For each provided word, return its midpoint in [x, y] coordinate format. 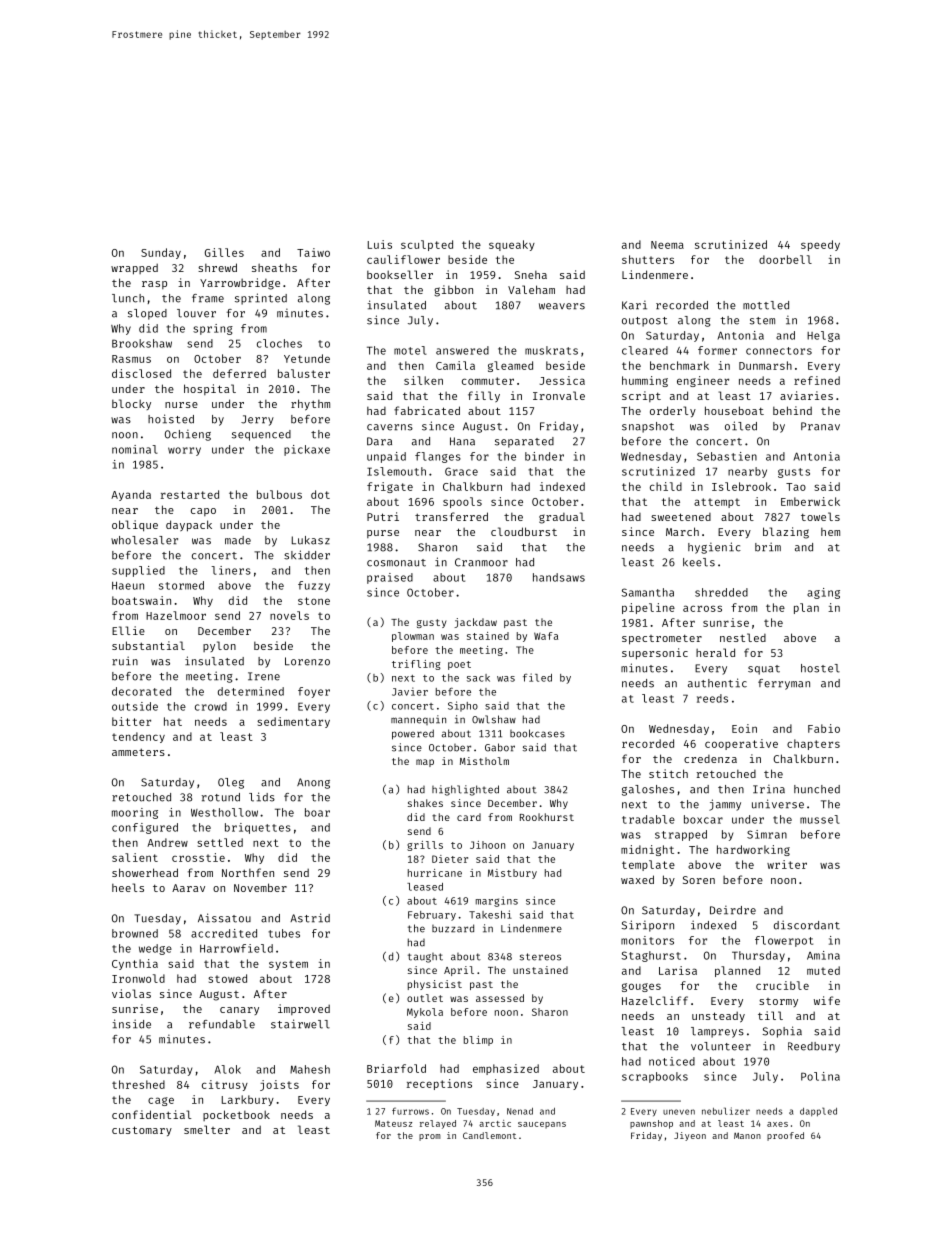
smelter [207, 1129]
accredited [224, 933]
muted [823, 970]
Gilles [224, 252]
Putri [383, 516]
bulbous [279, 494]
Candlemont [489, 1135]
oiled [741, 426]
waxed [637, 879]
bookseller [400, 274]
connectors [779, 351]
